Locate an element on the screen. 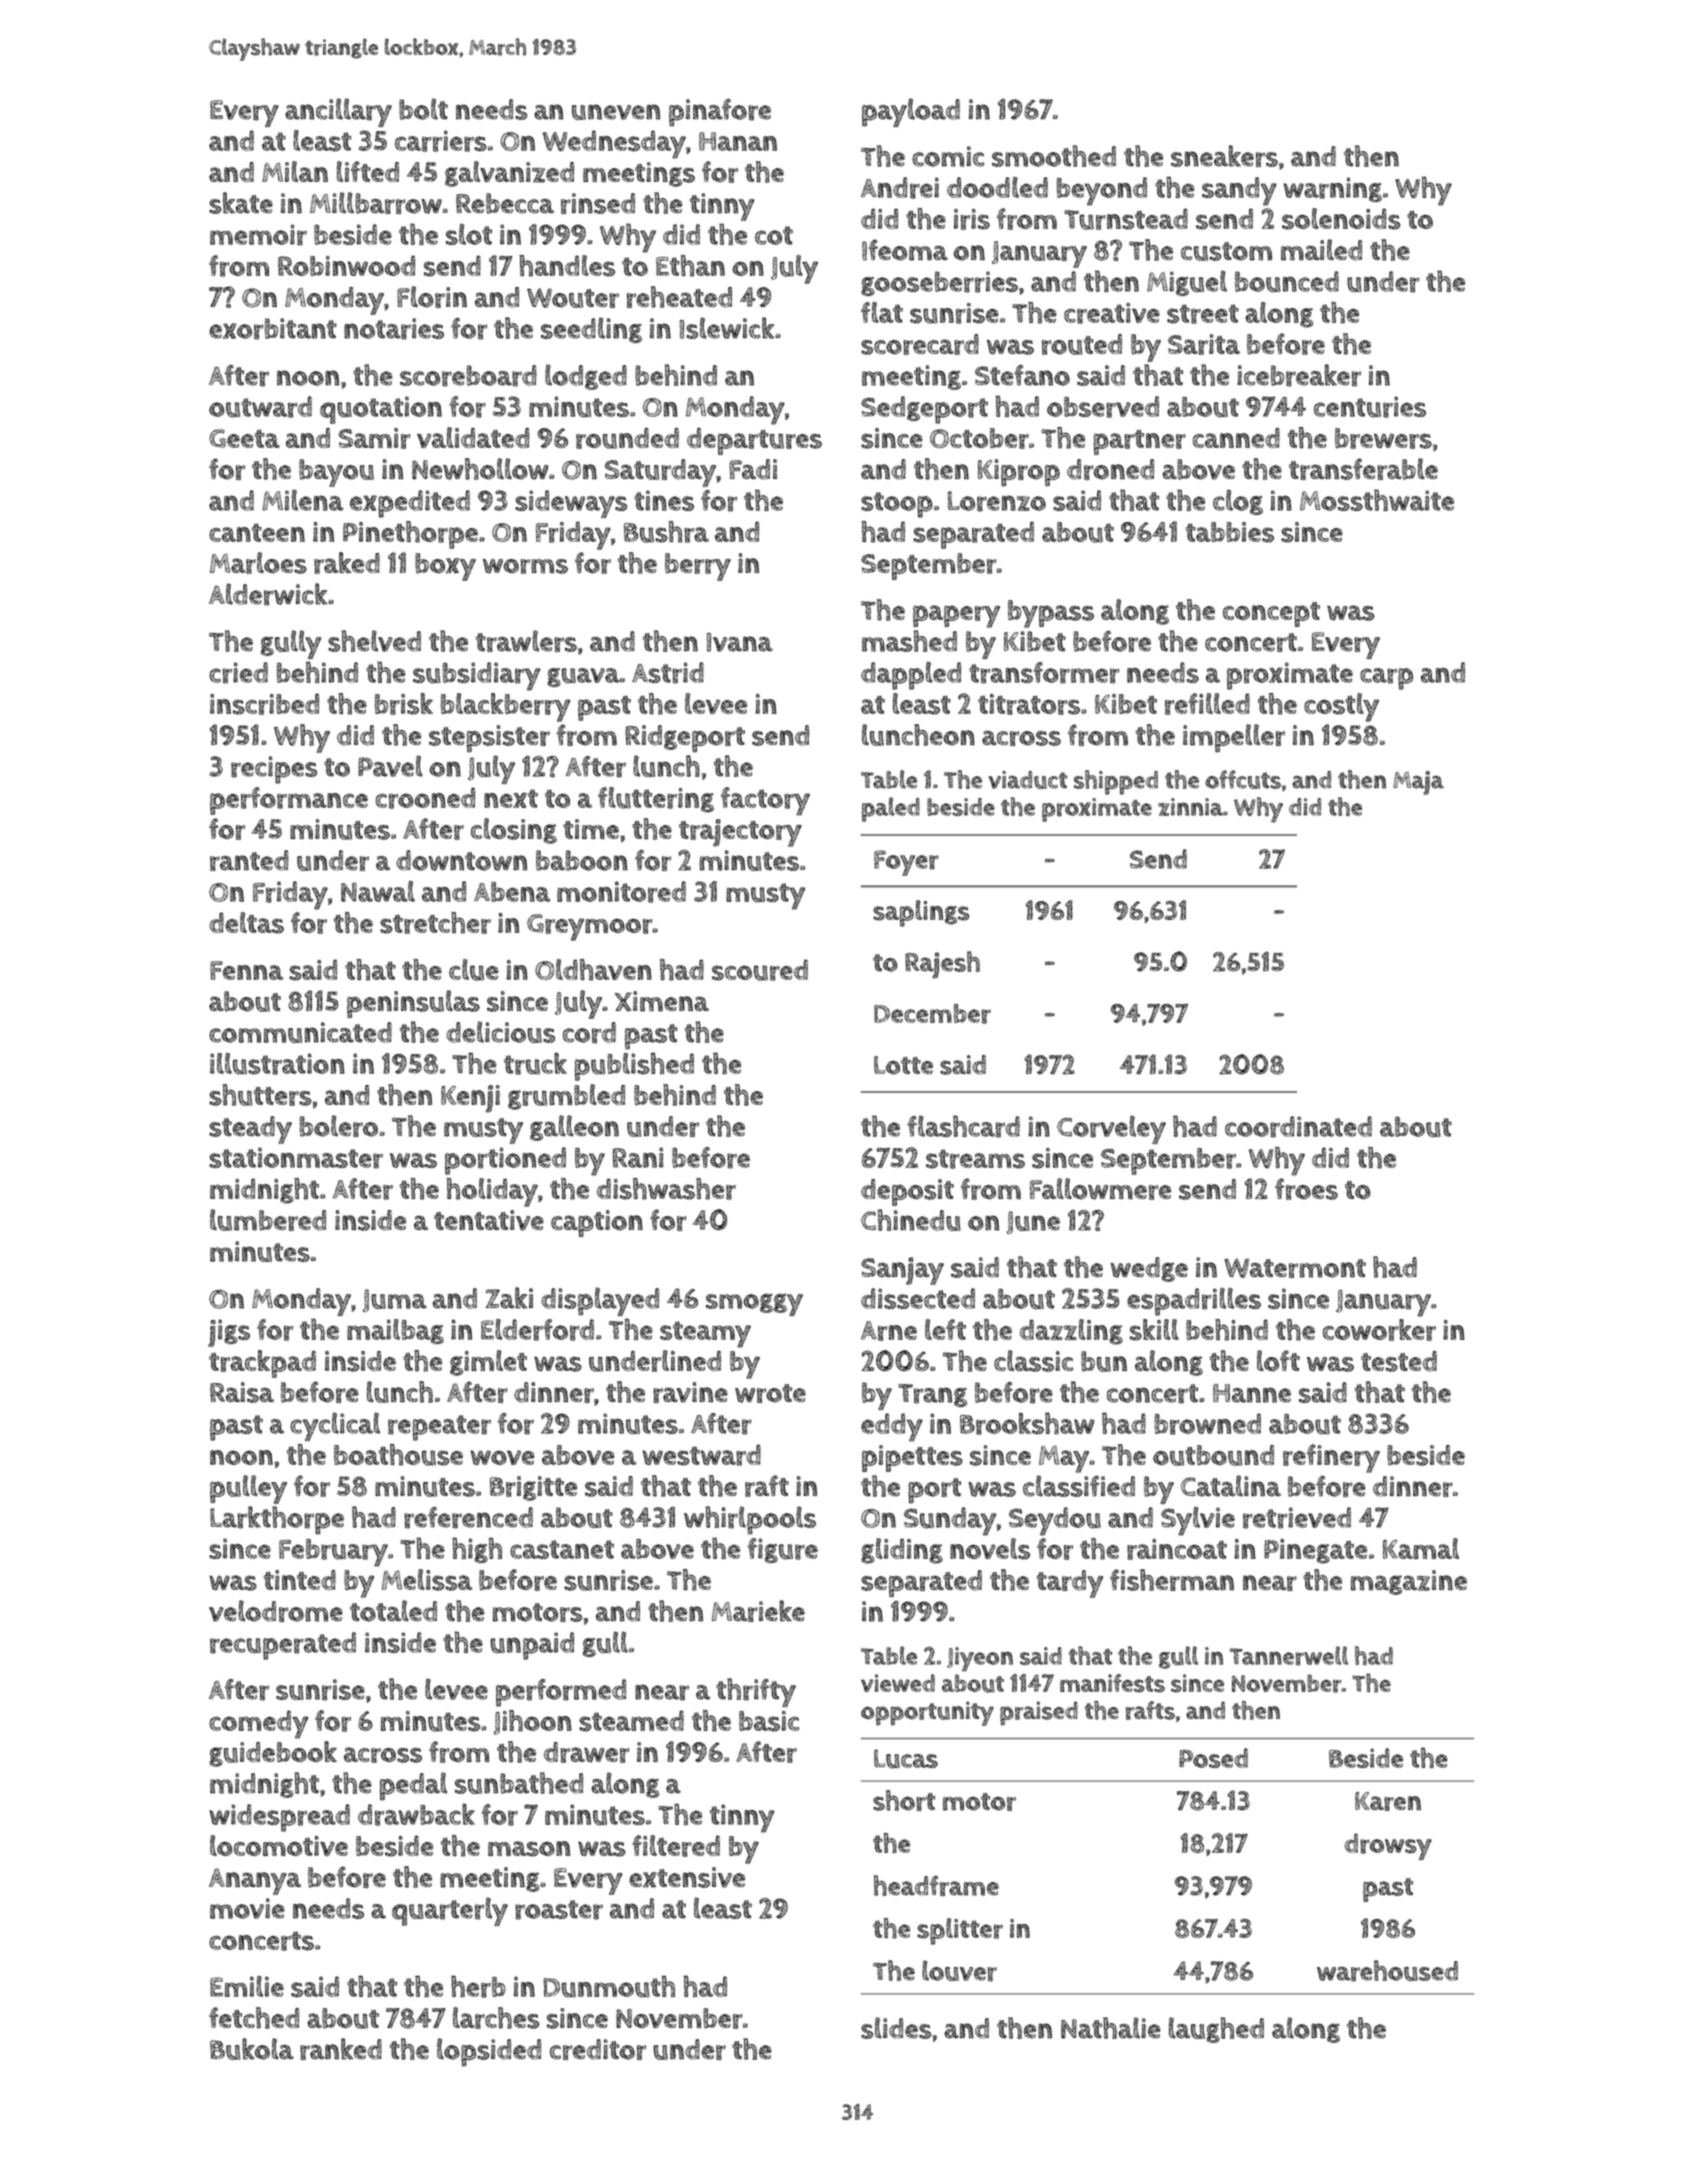 Image resolution: width=1683 pixels, height=2178 pixels. short is located at coordinates (904, 1800).
